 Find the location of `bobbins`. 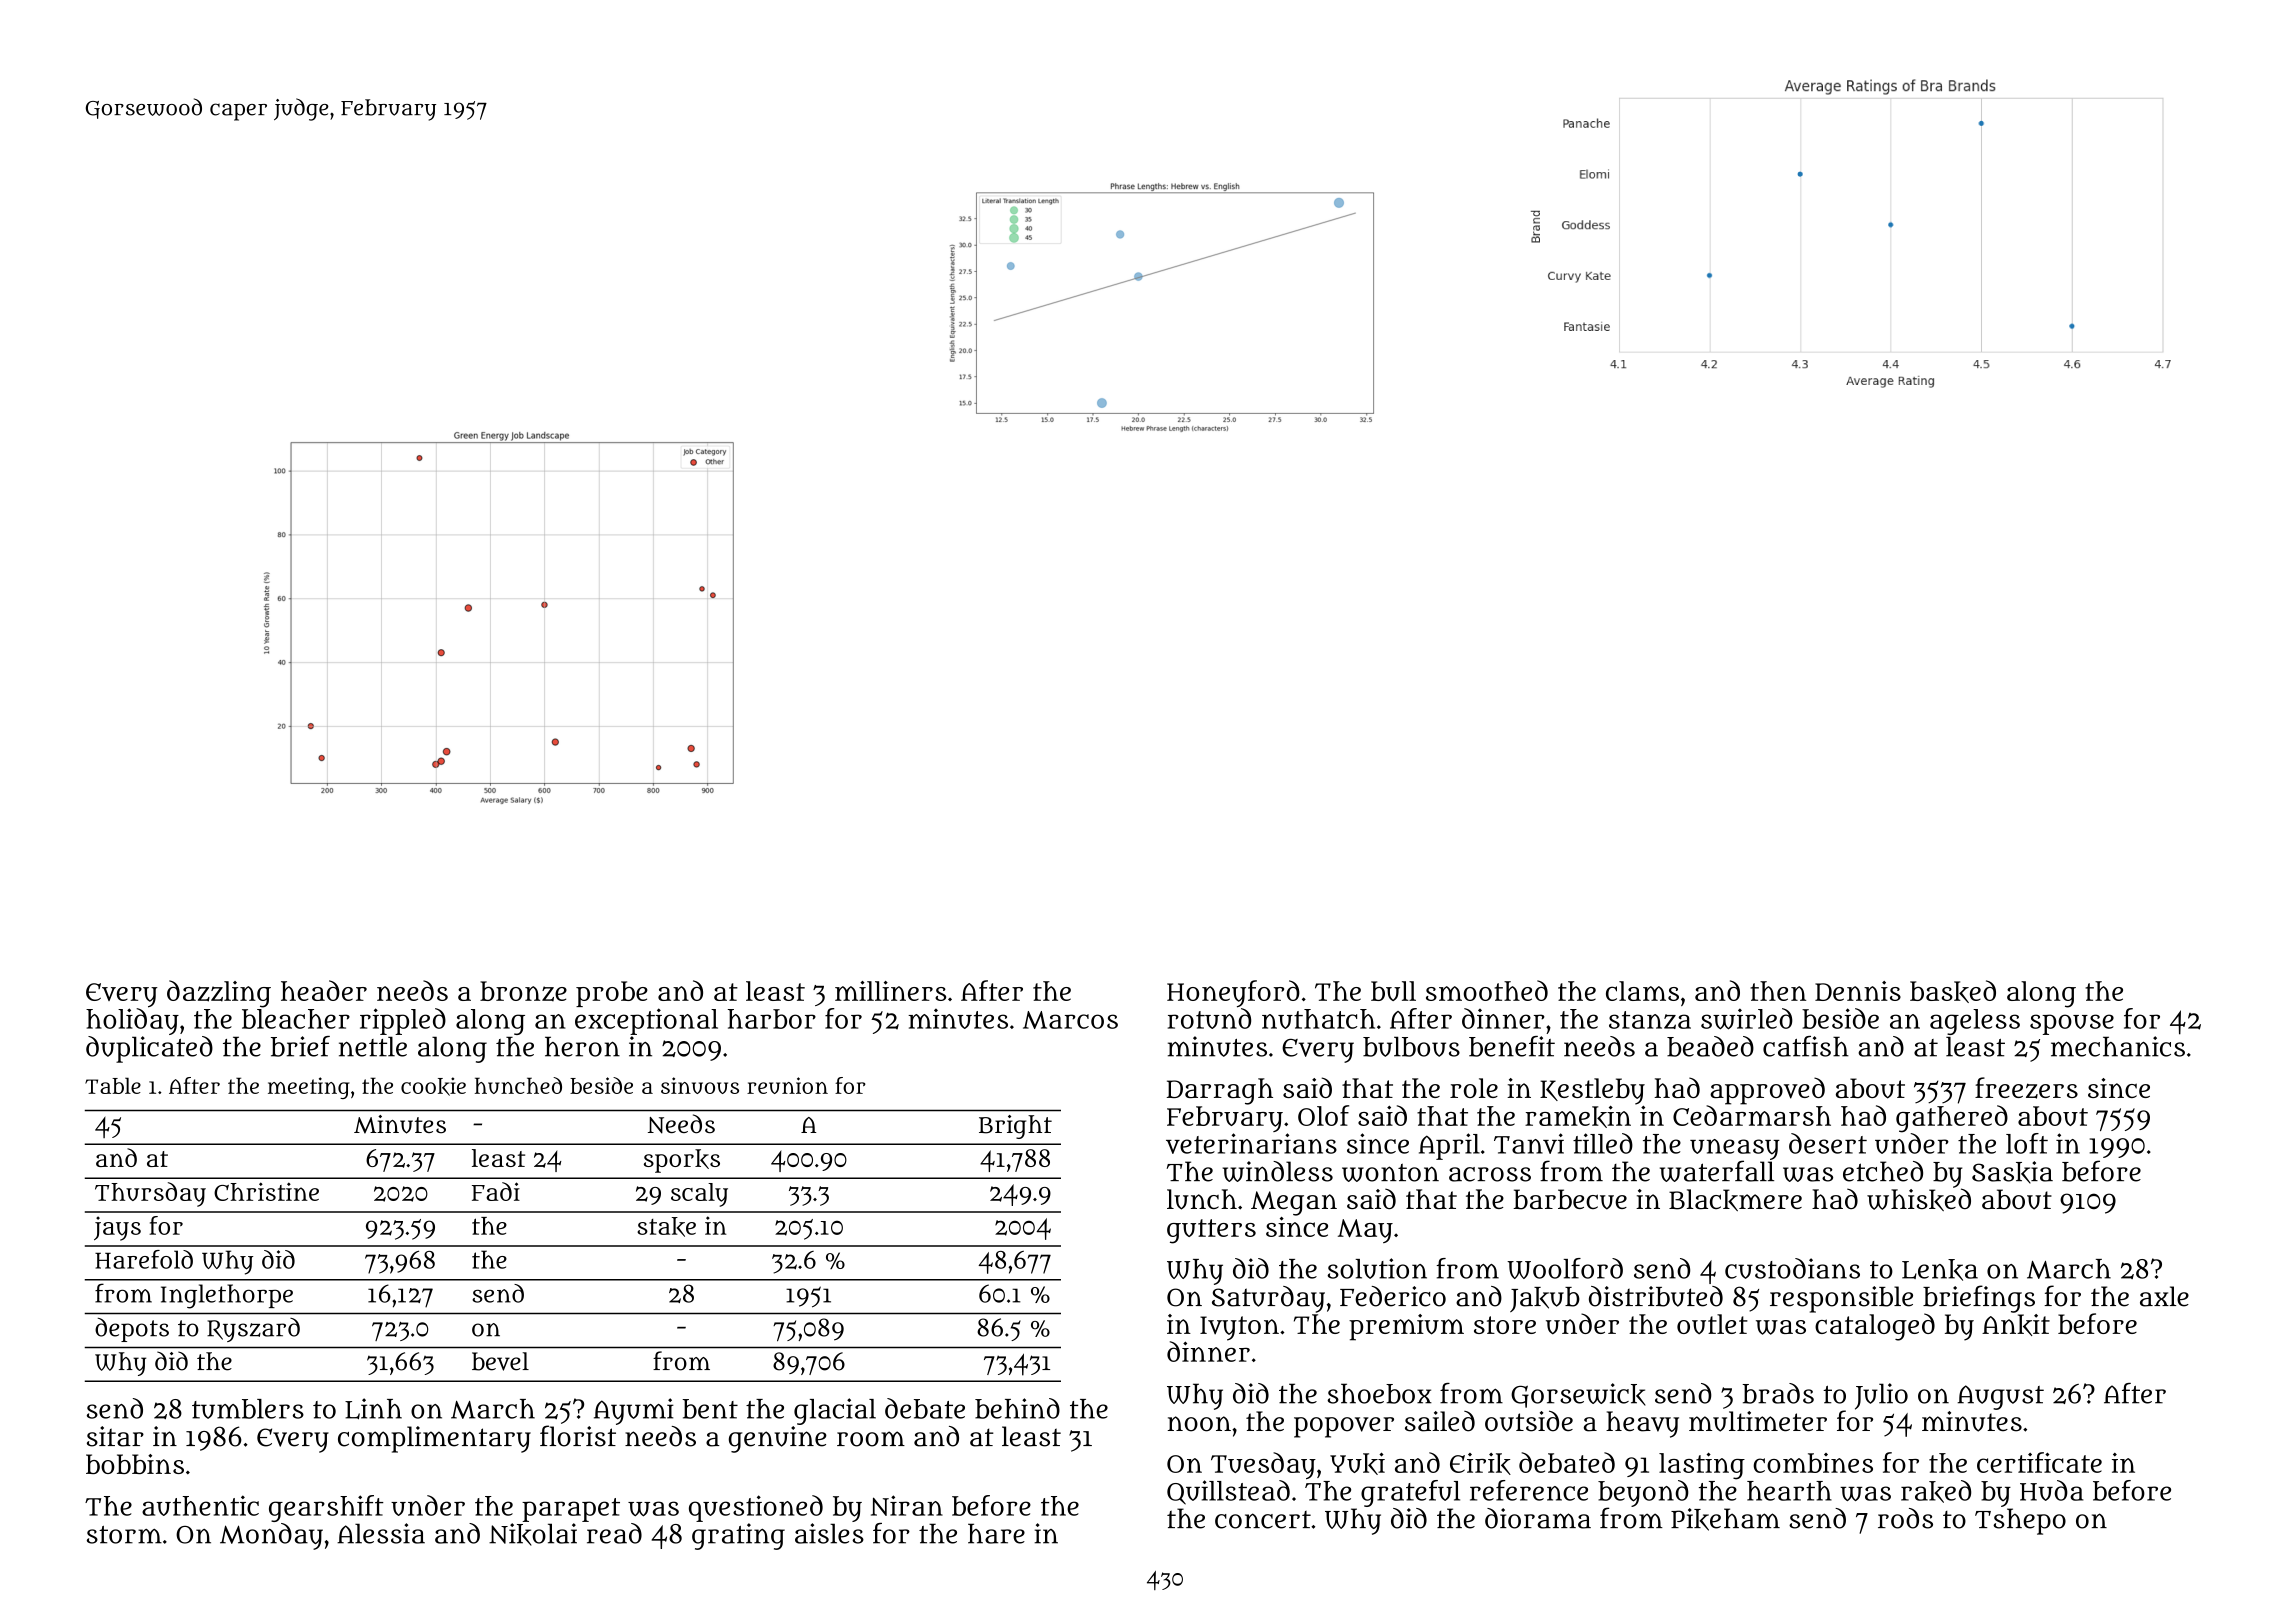

bobbins is located at coordinates (135, 1464).
